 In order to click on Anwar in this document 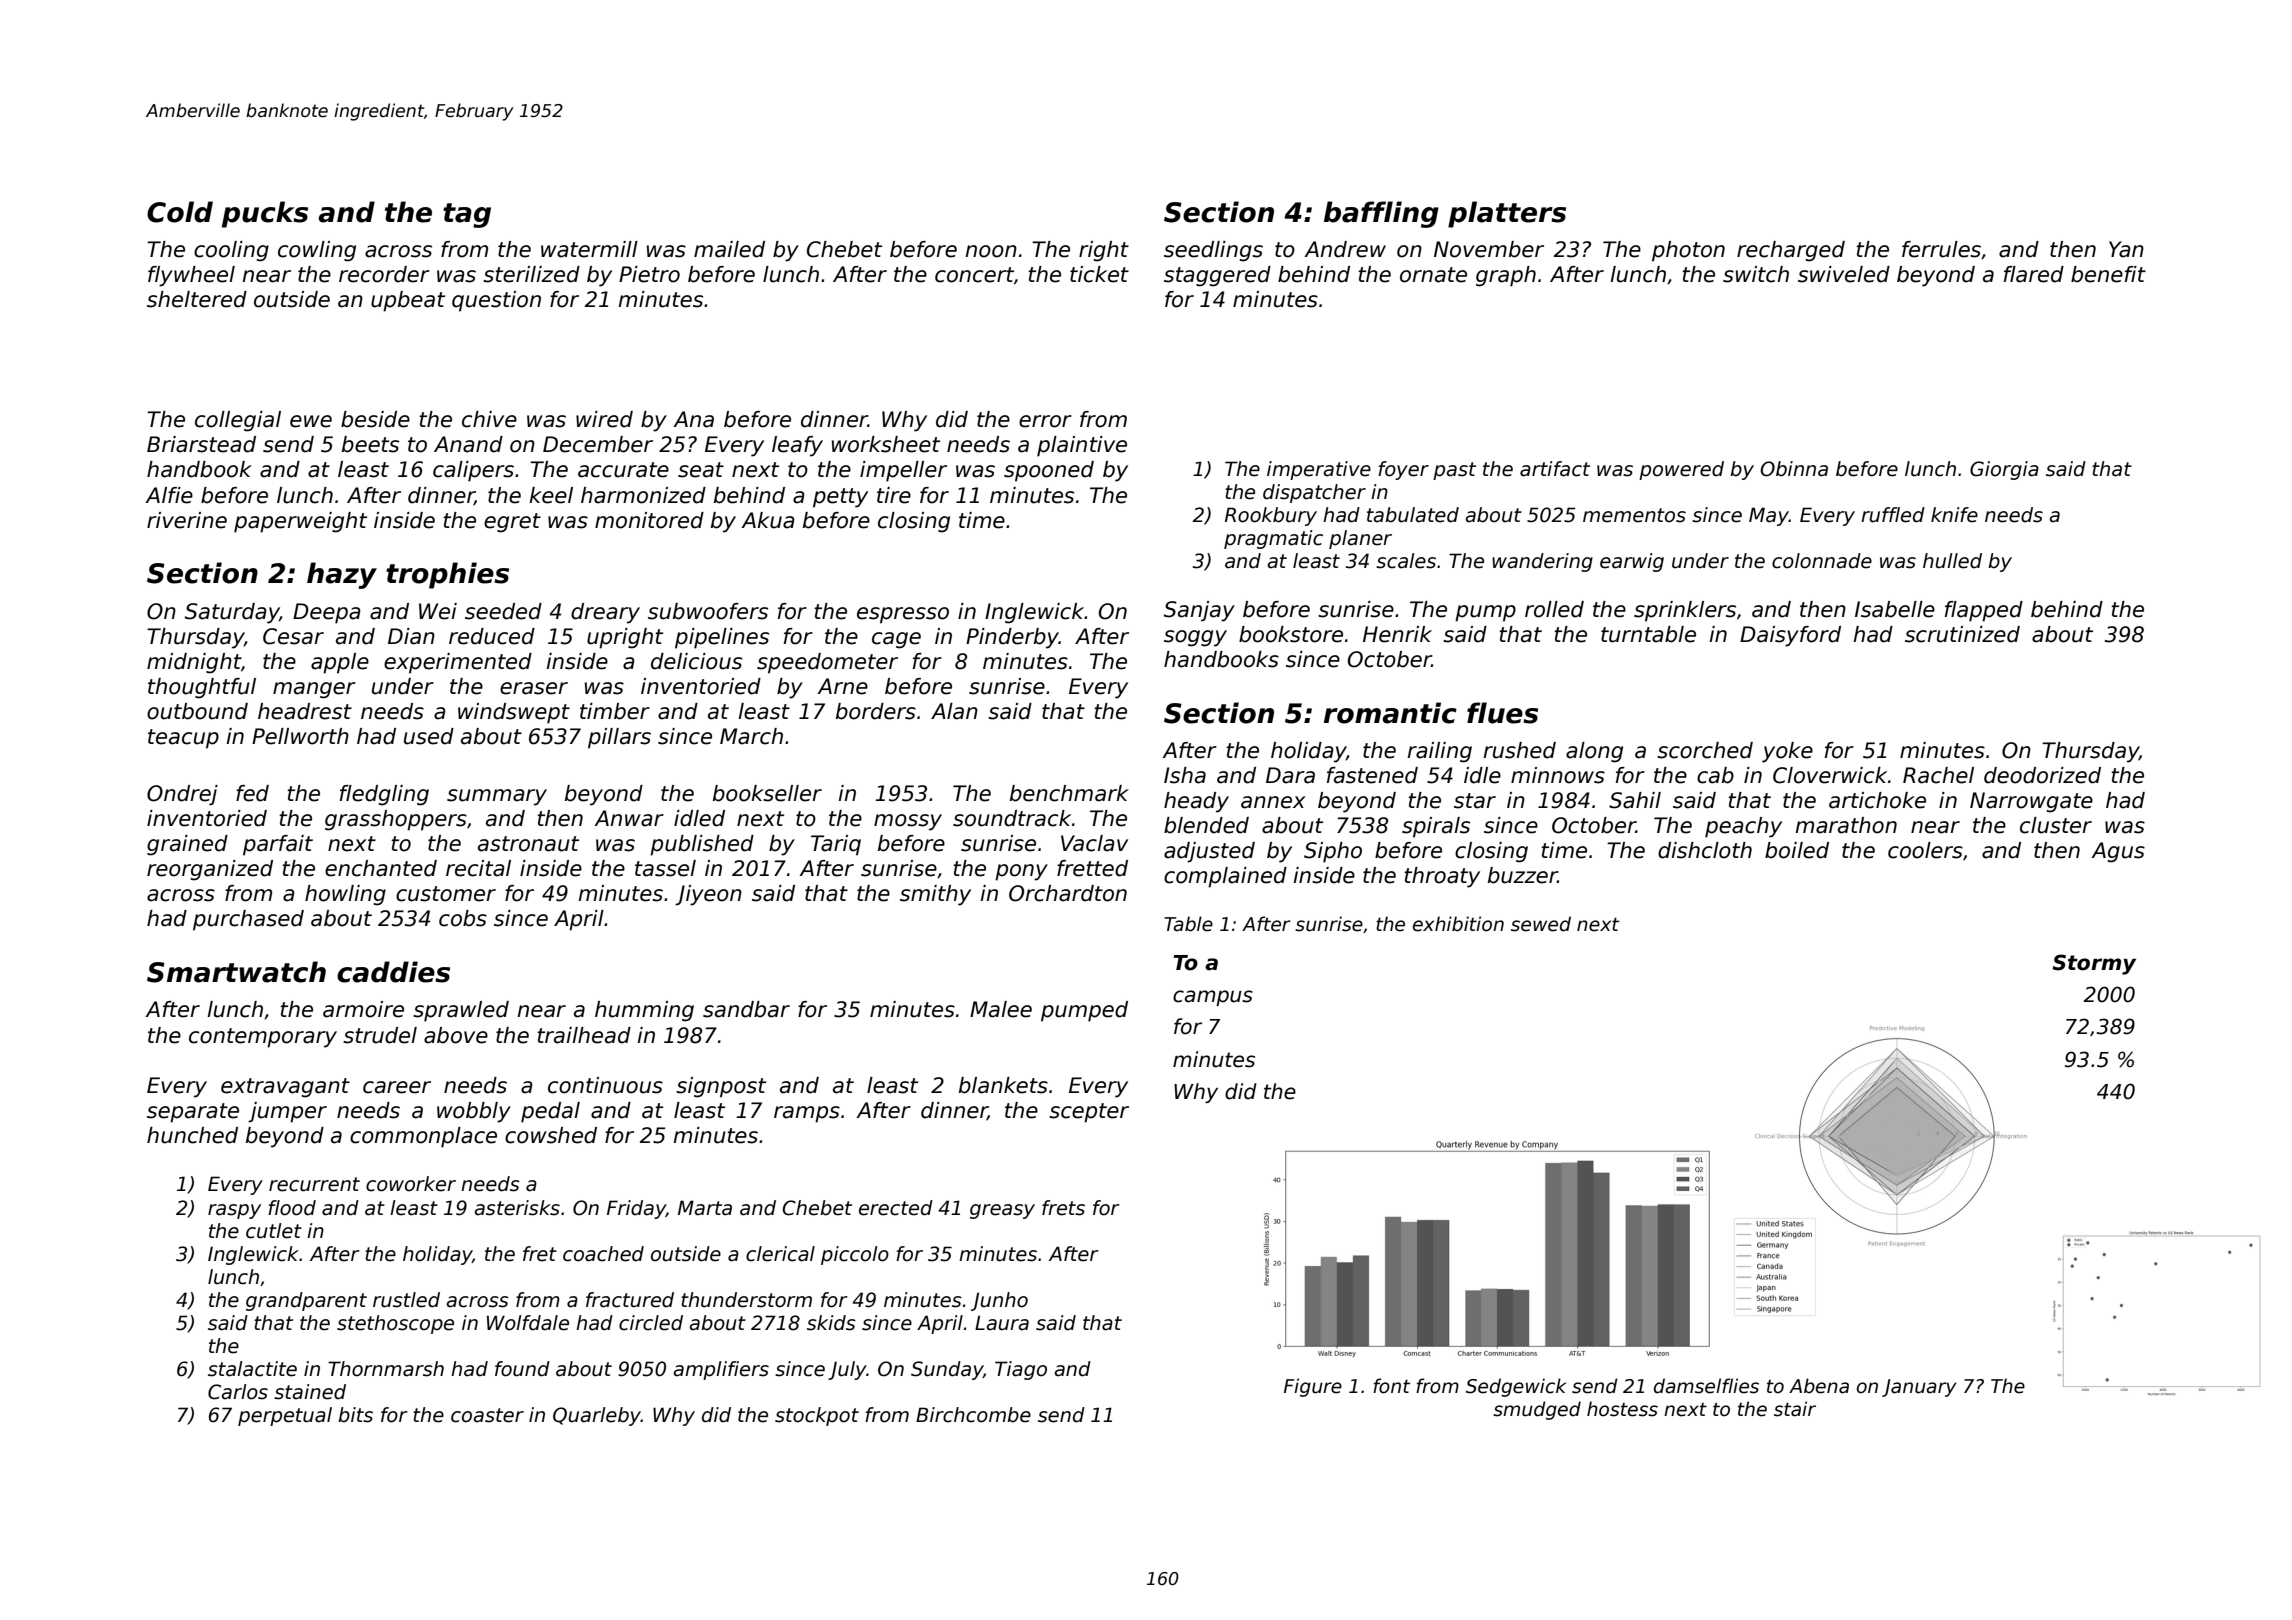, I will do `click(629, 818)`.
